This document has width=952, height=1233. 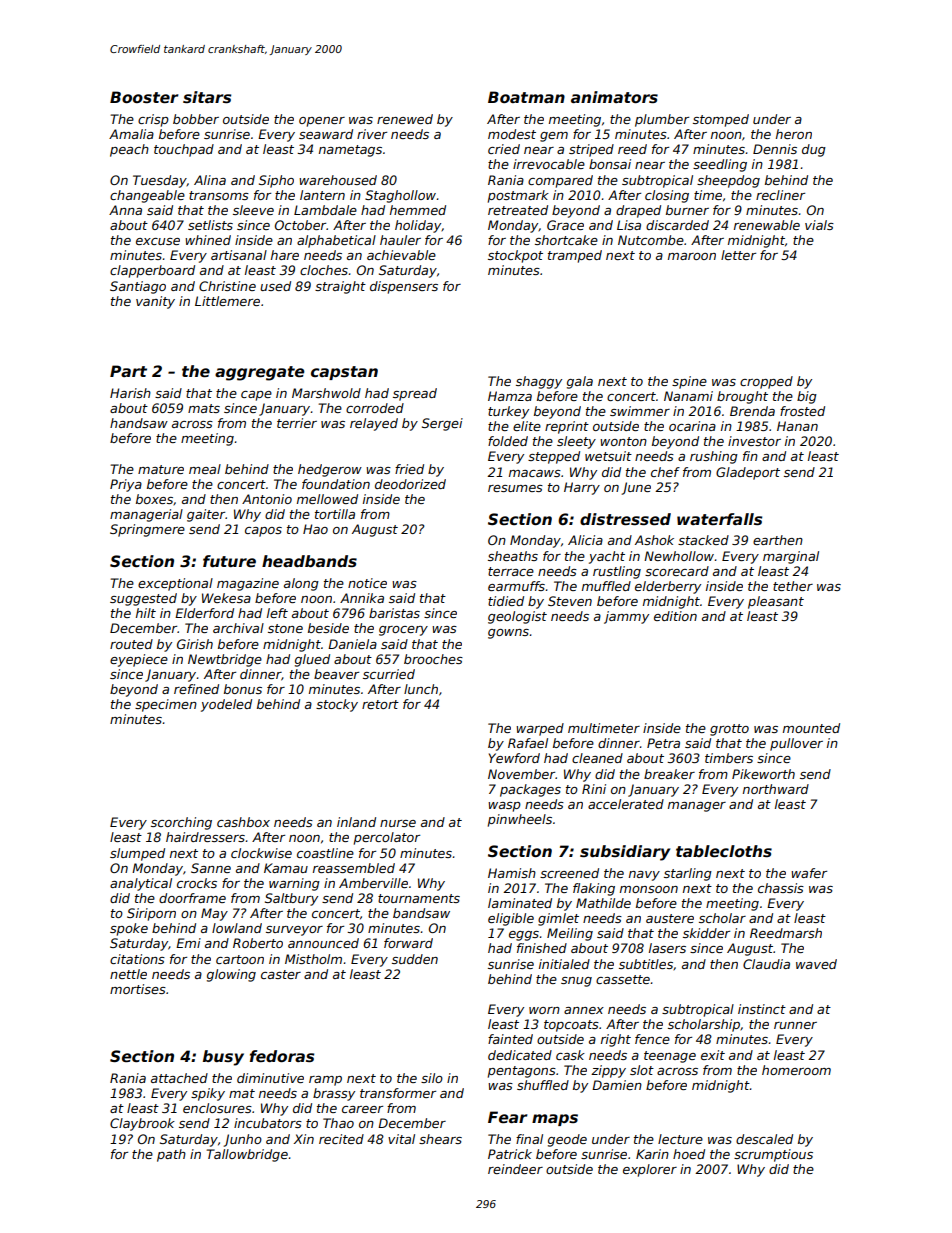 I want to click on Tallowbridge, so click(x=247, y=1155).
